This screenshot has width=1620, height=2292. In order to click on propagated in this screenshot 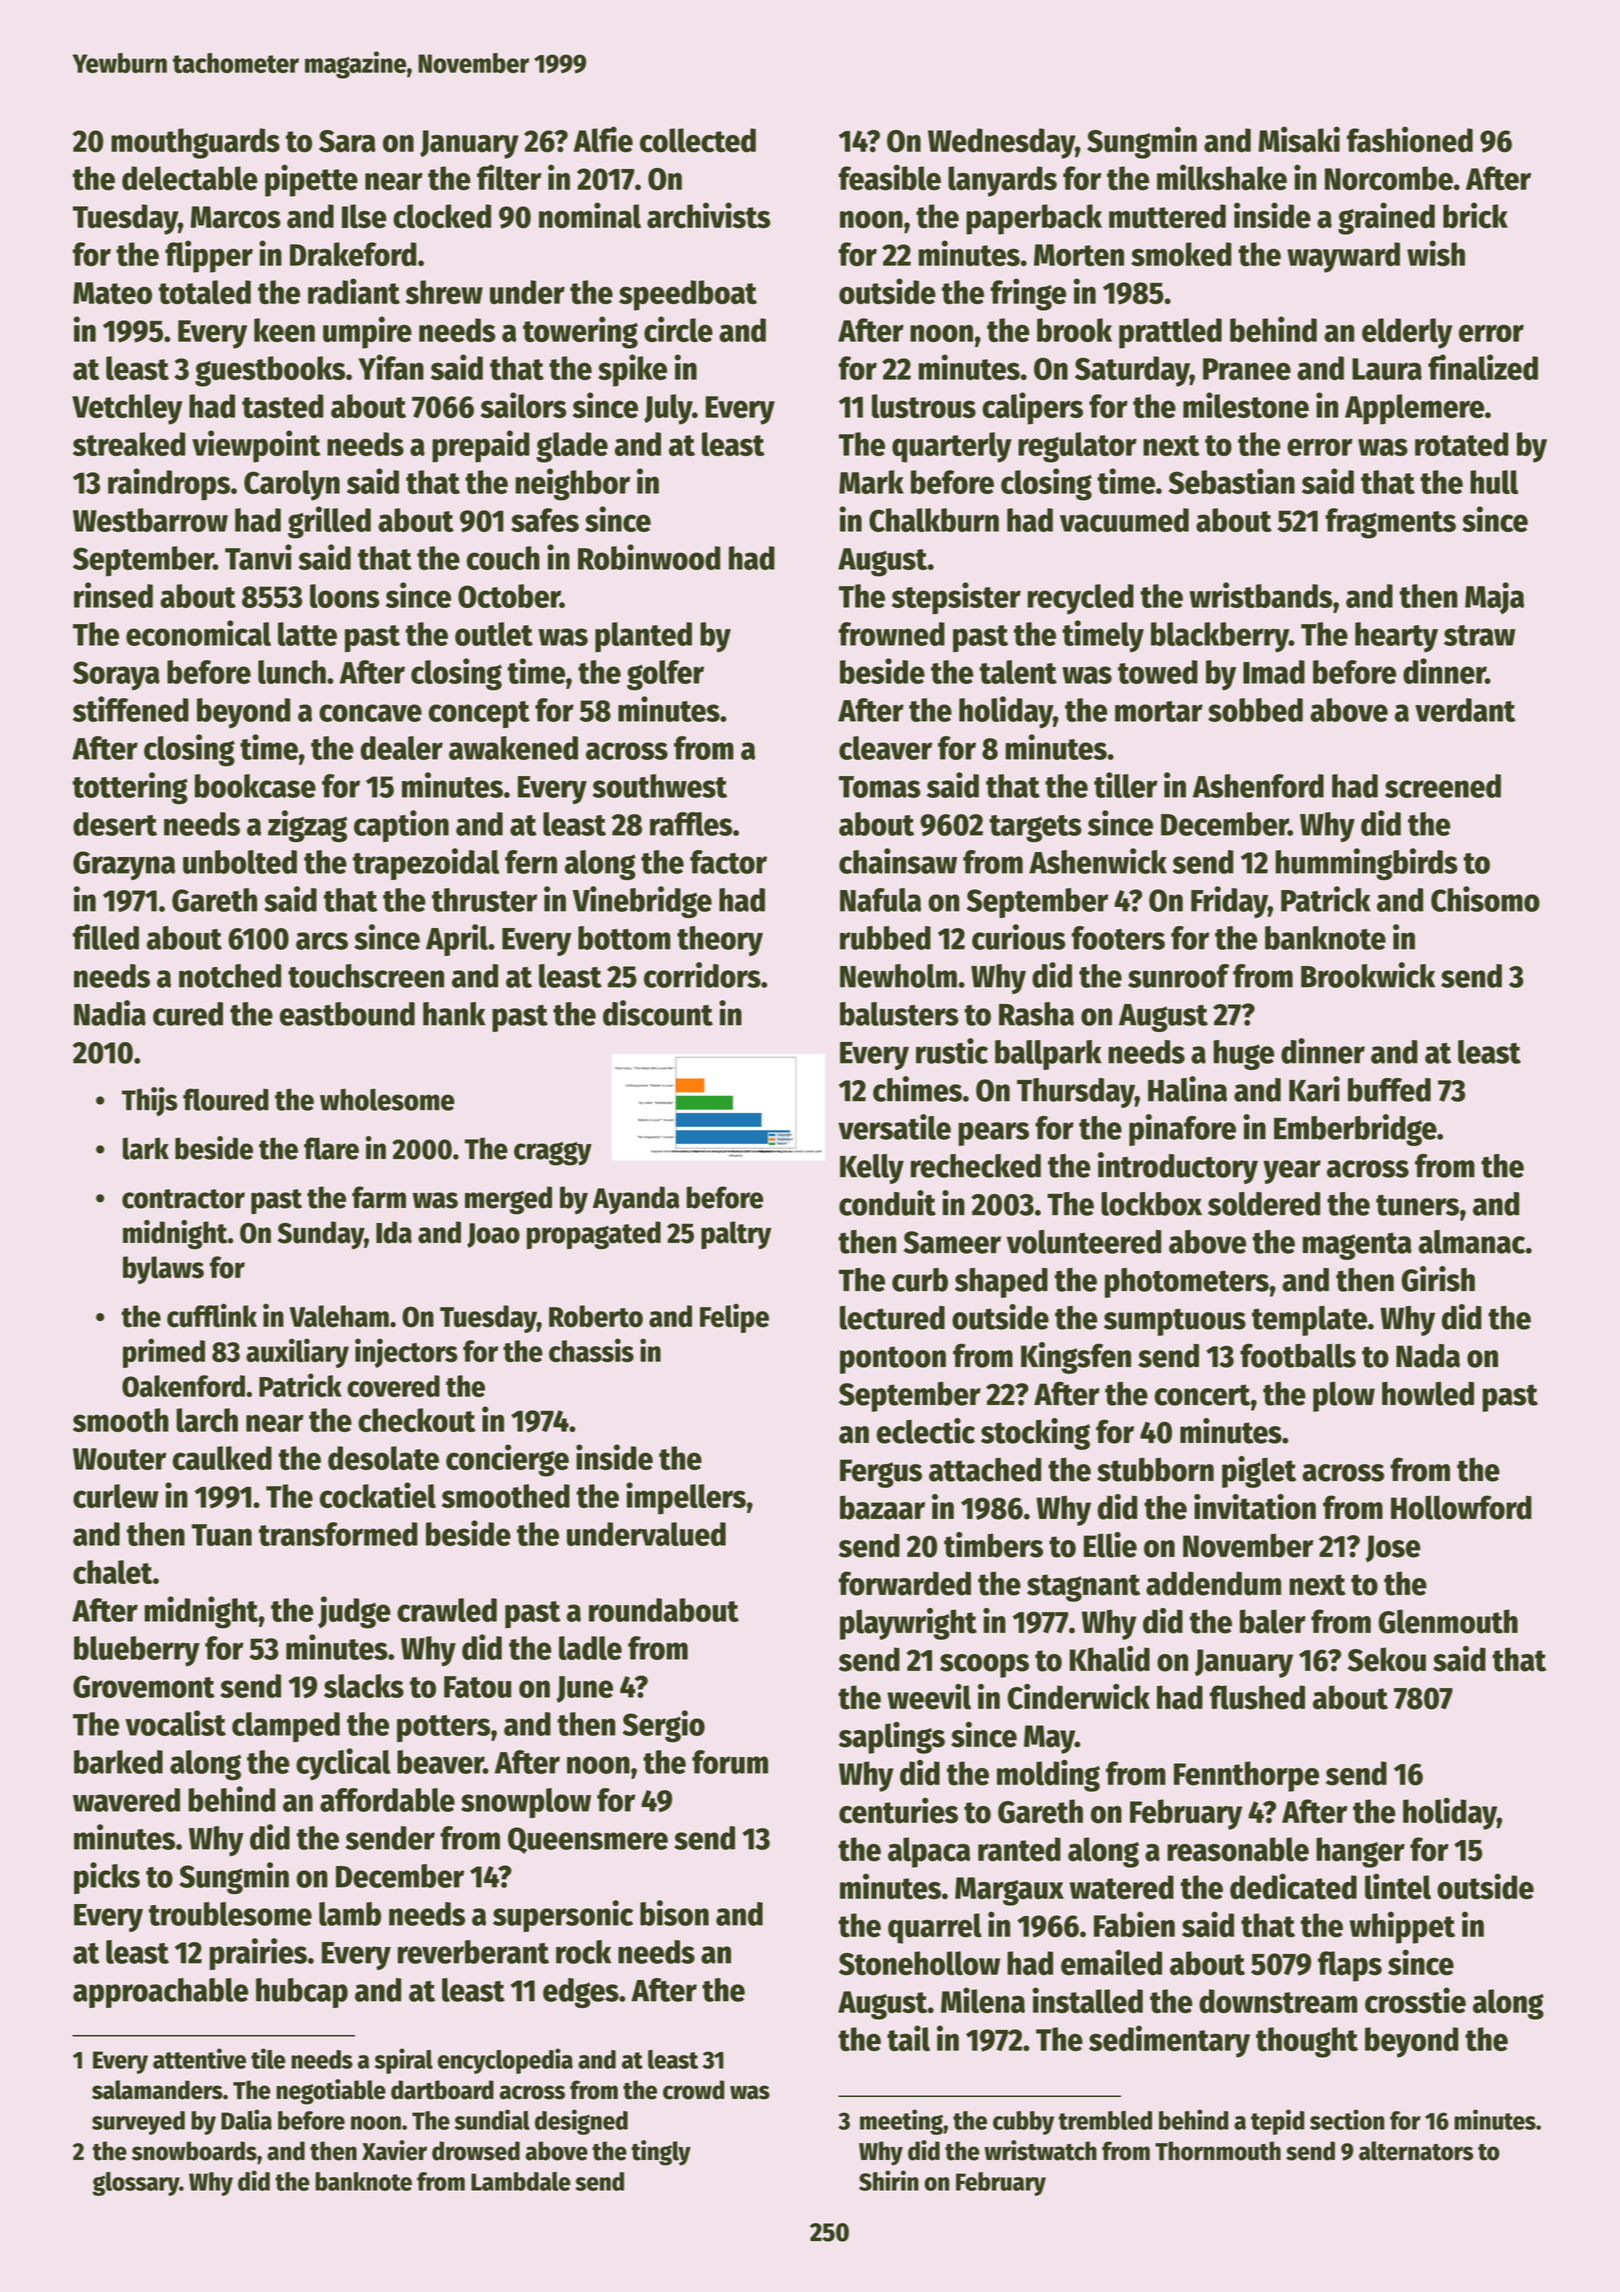, I will do `click(594, 1235)`.
